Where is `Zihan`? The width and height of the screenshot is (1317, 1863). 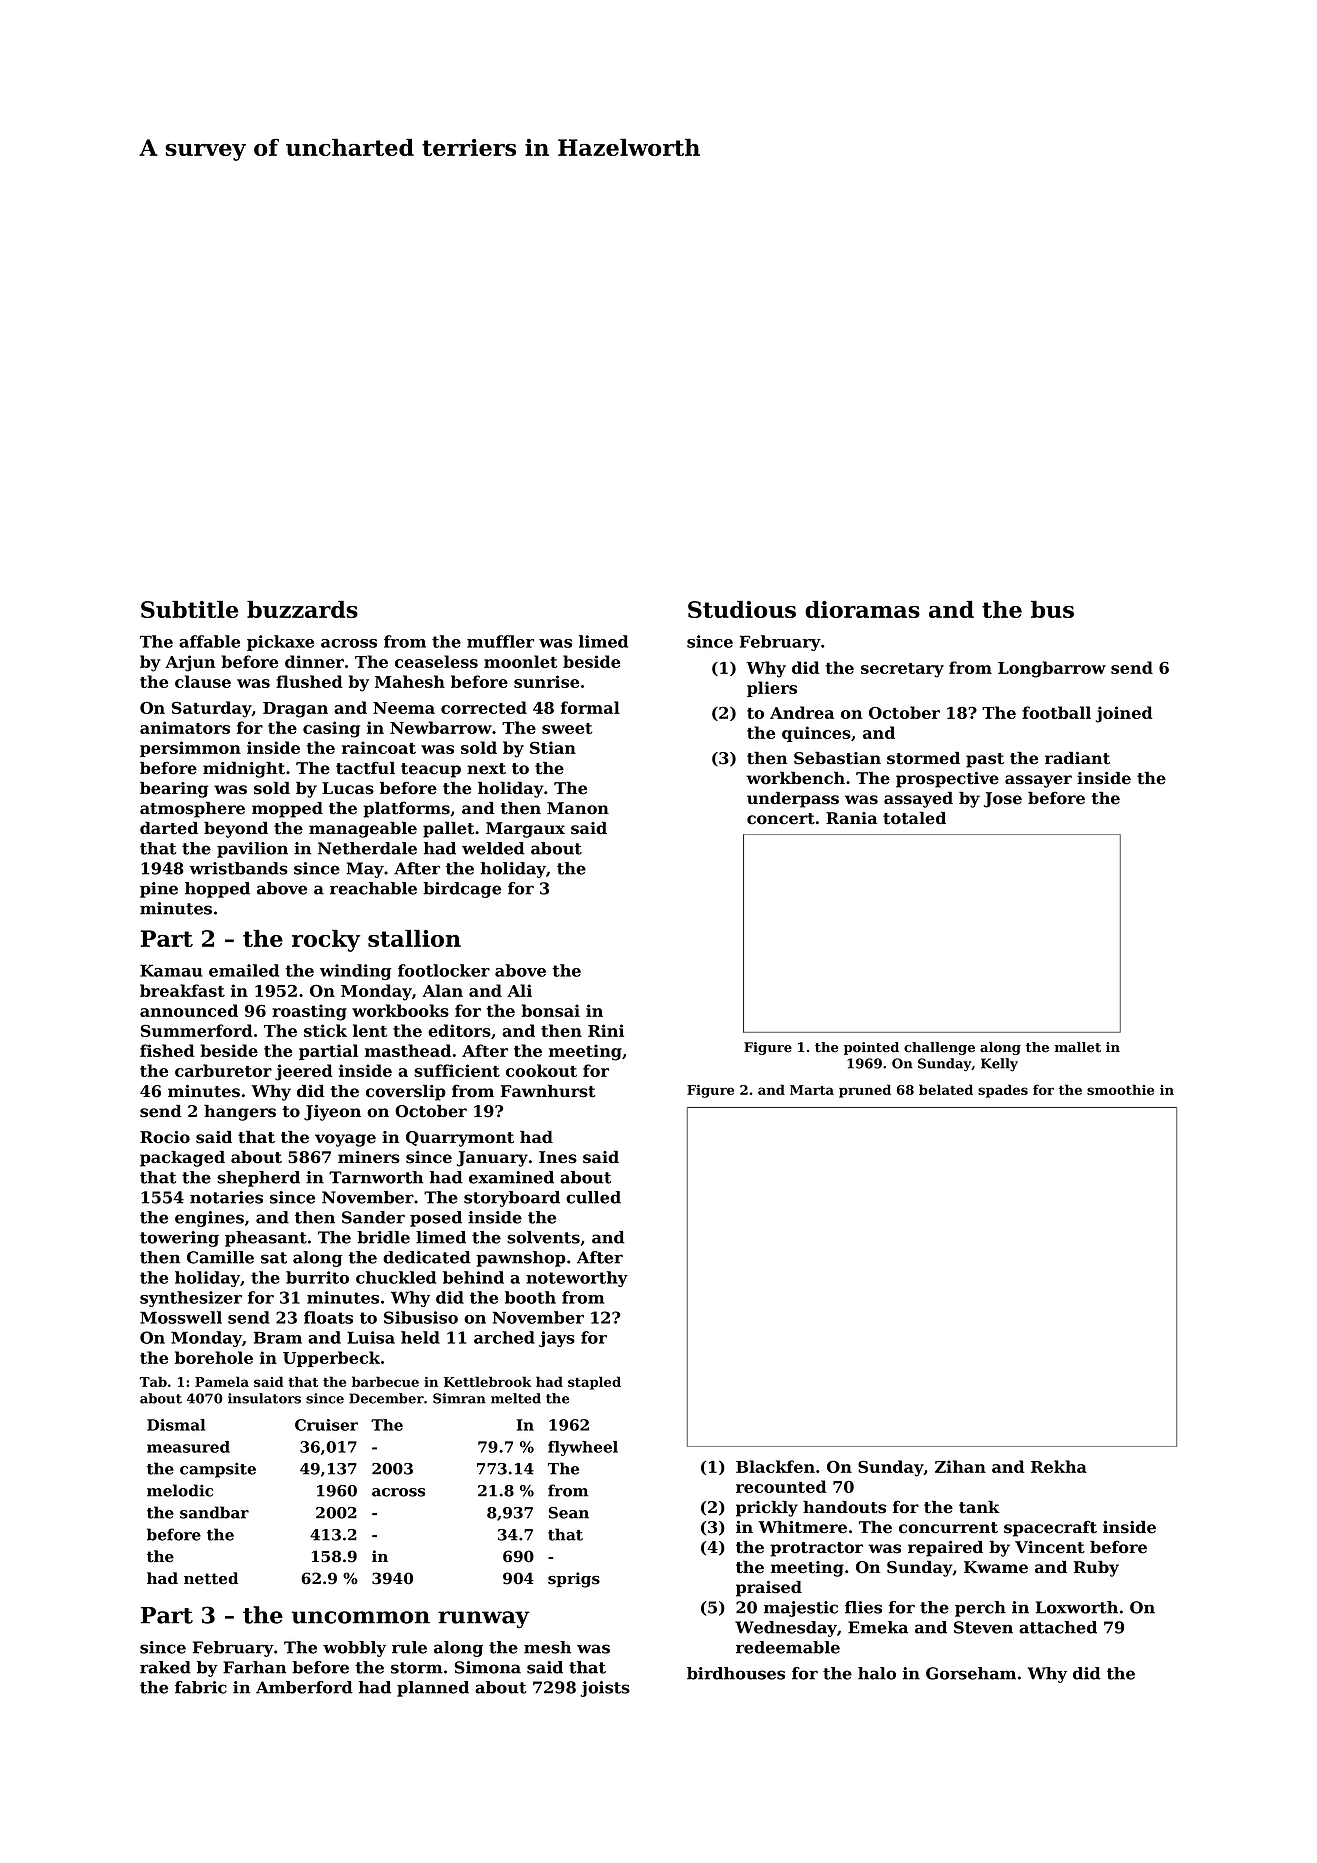
Zihan is located at coordinates (960, 1466).
